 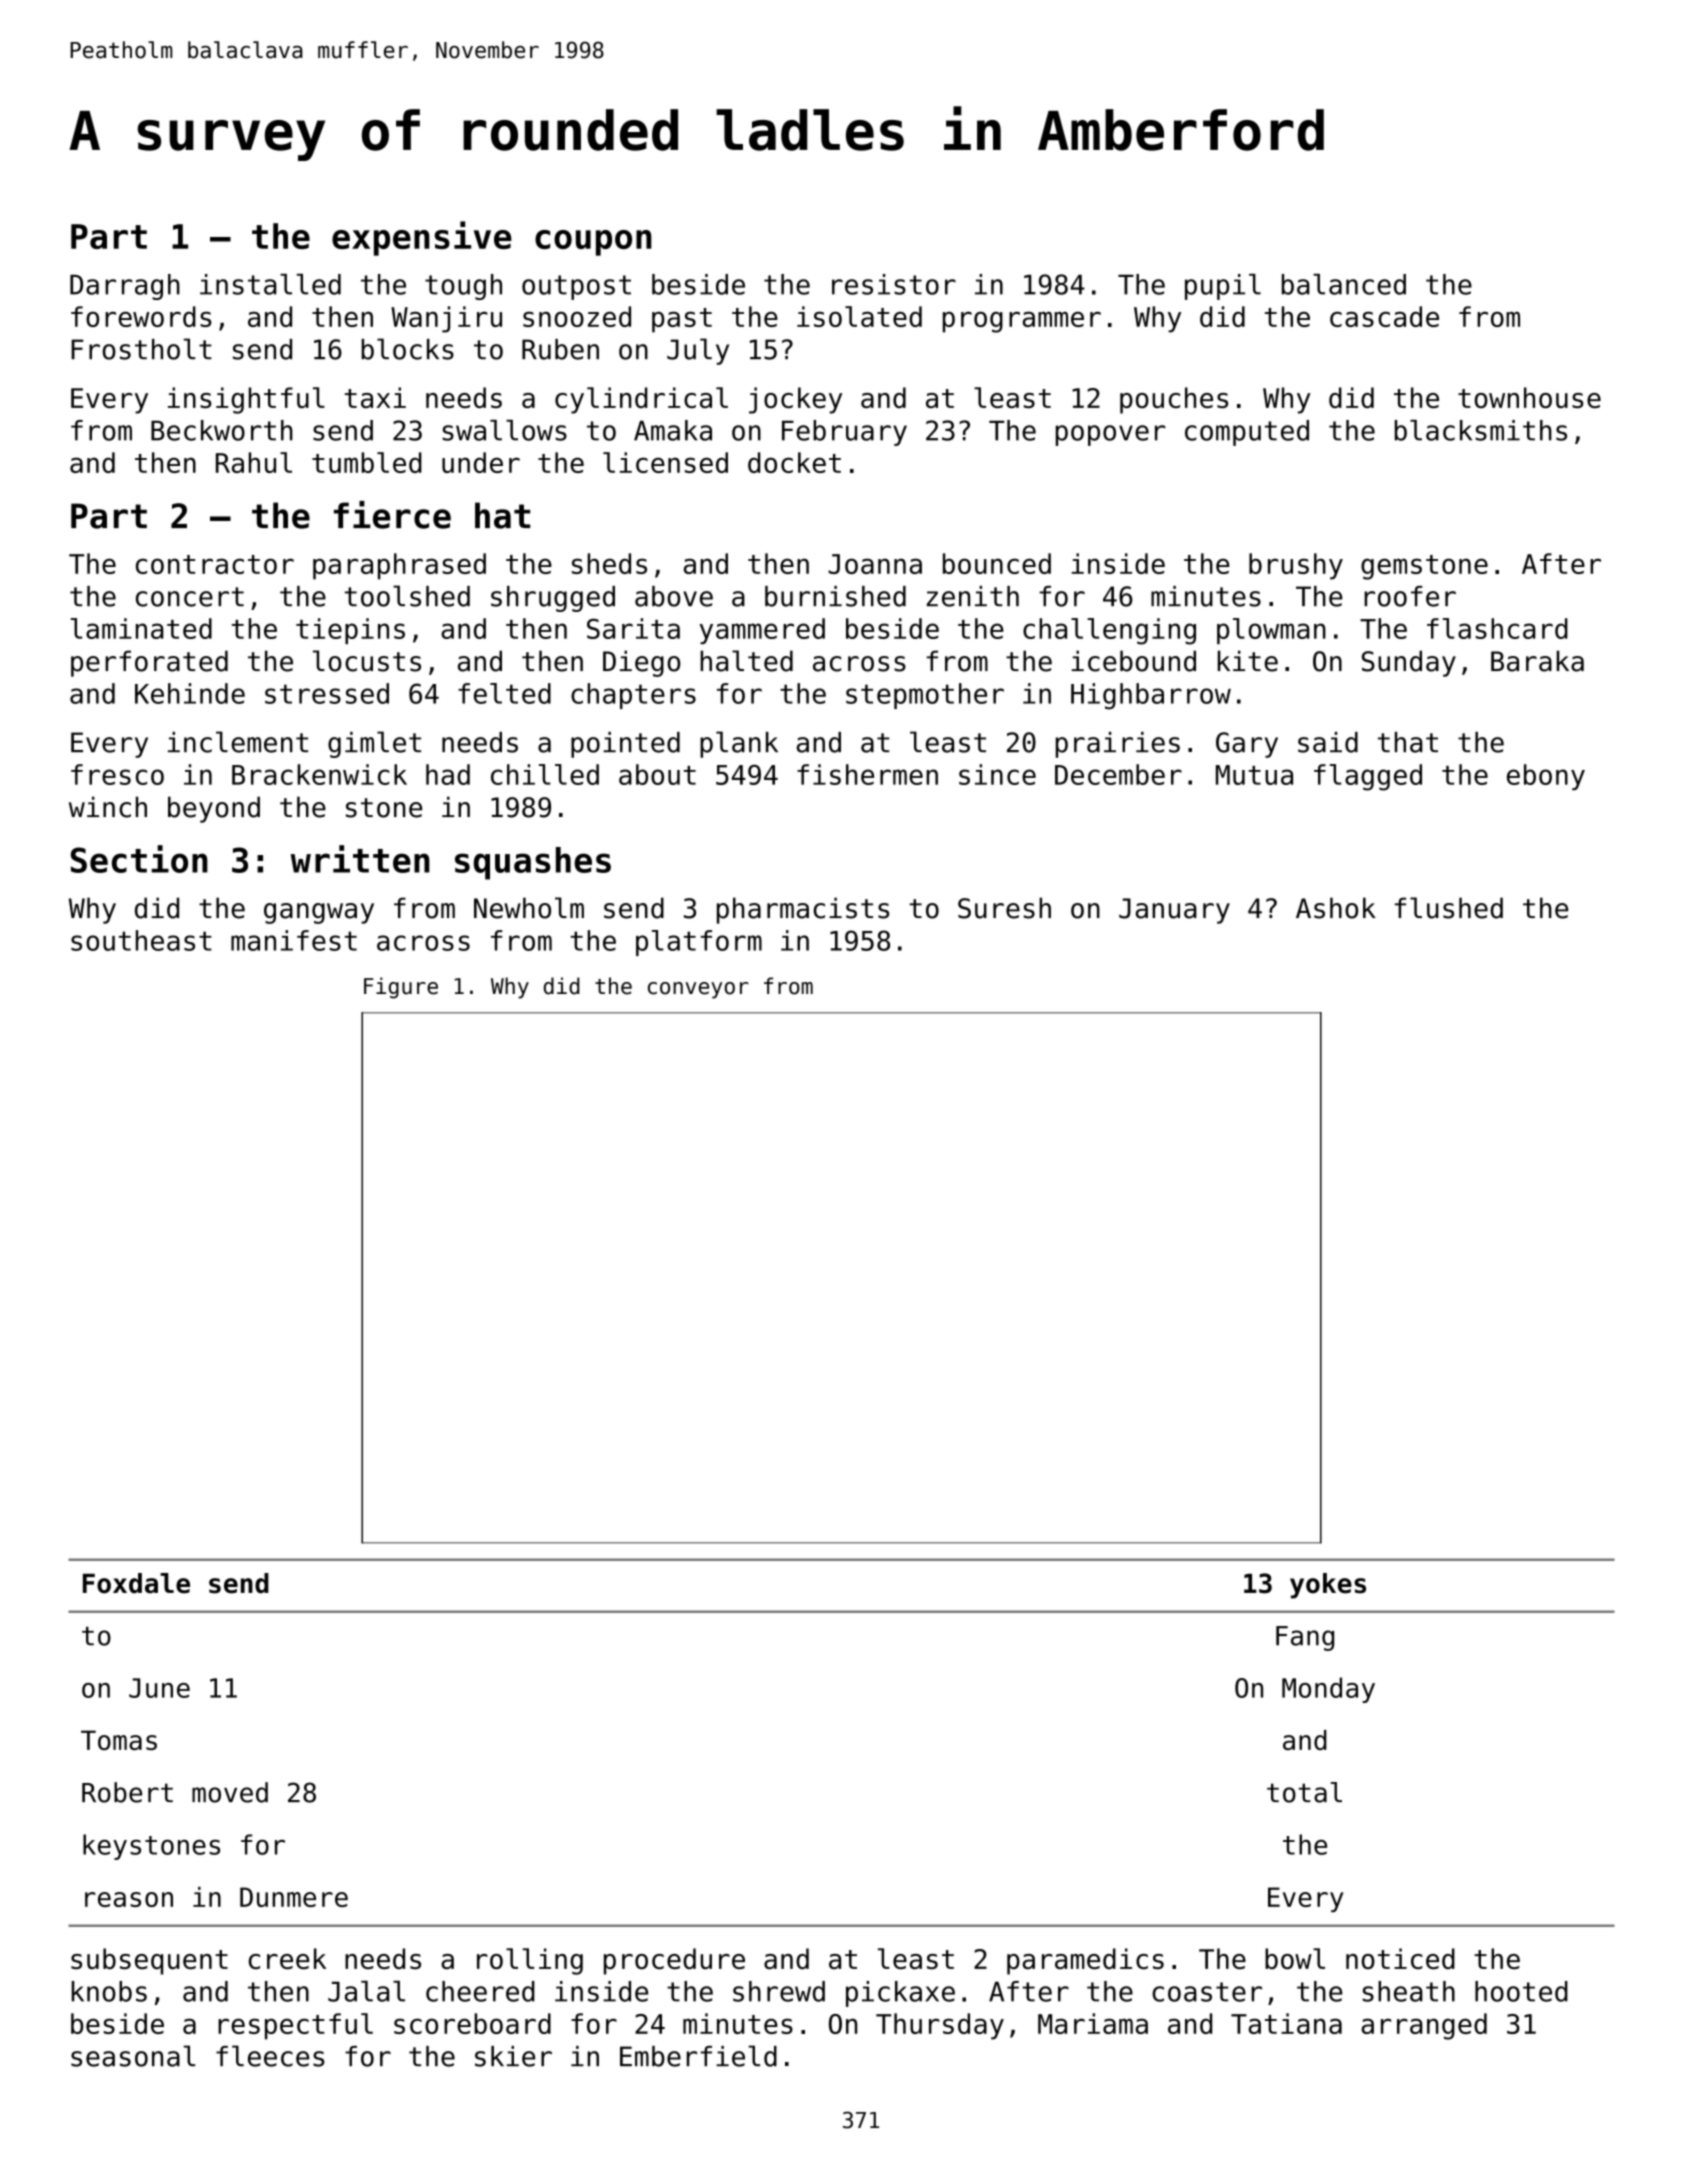 I want to click on squashes, so click(x=533, y=863).
